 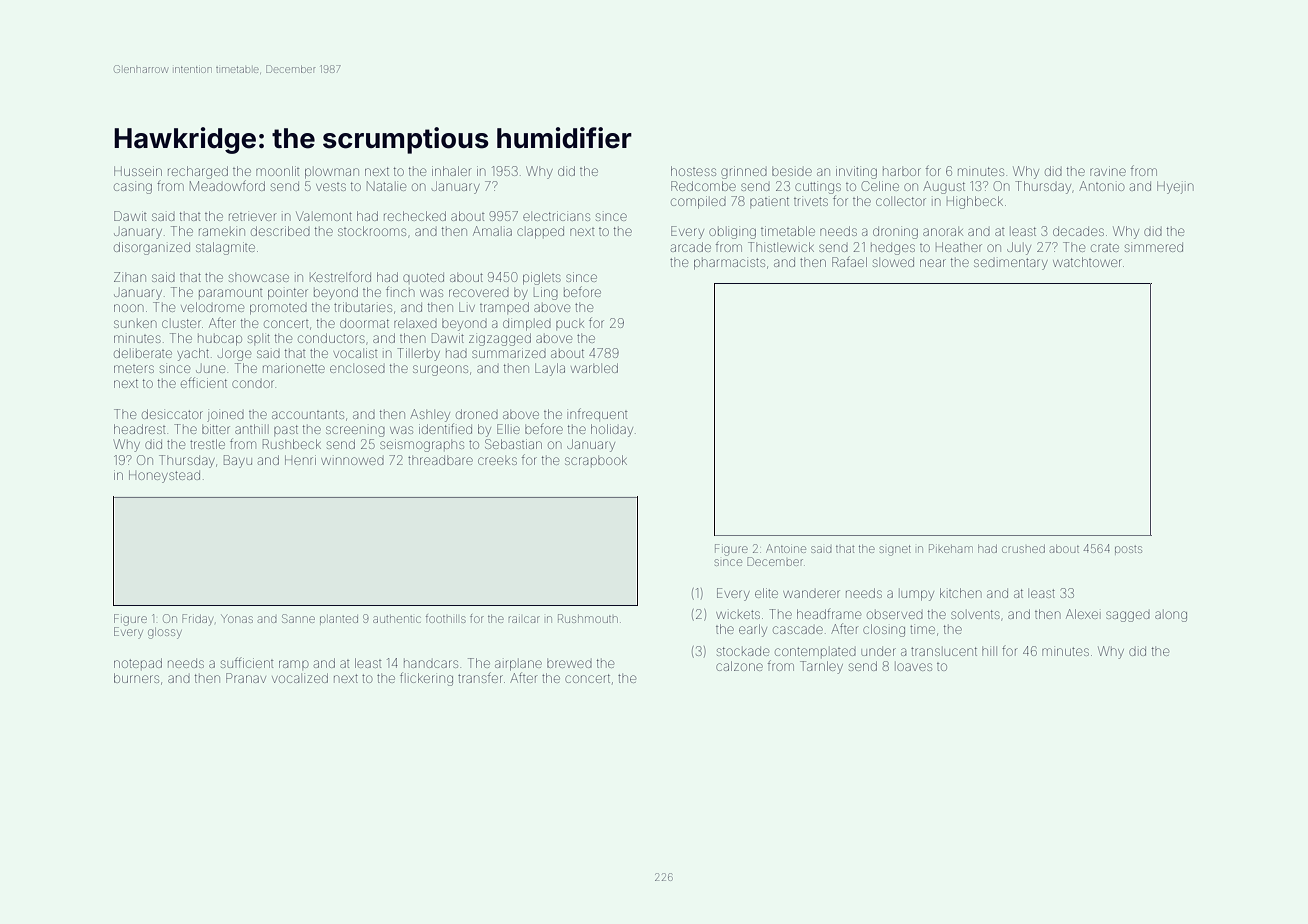 I want to click on disorganized, so click(x=152, y=248).
